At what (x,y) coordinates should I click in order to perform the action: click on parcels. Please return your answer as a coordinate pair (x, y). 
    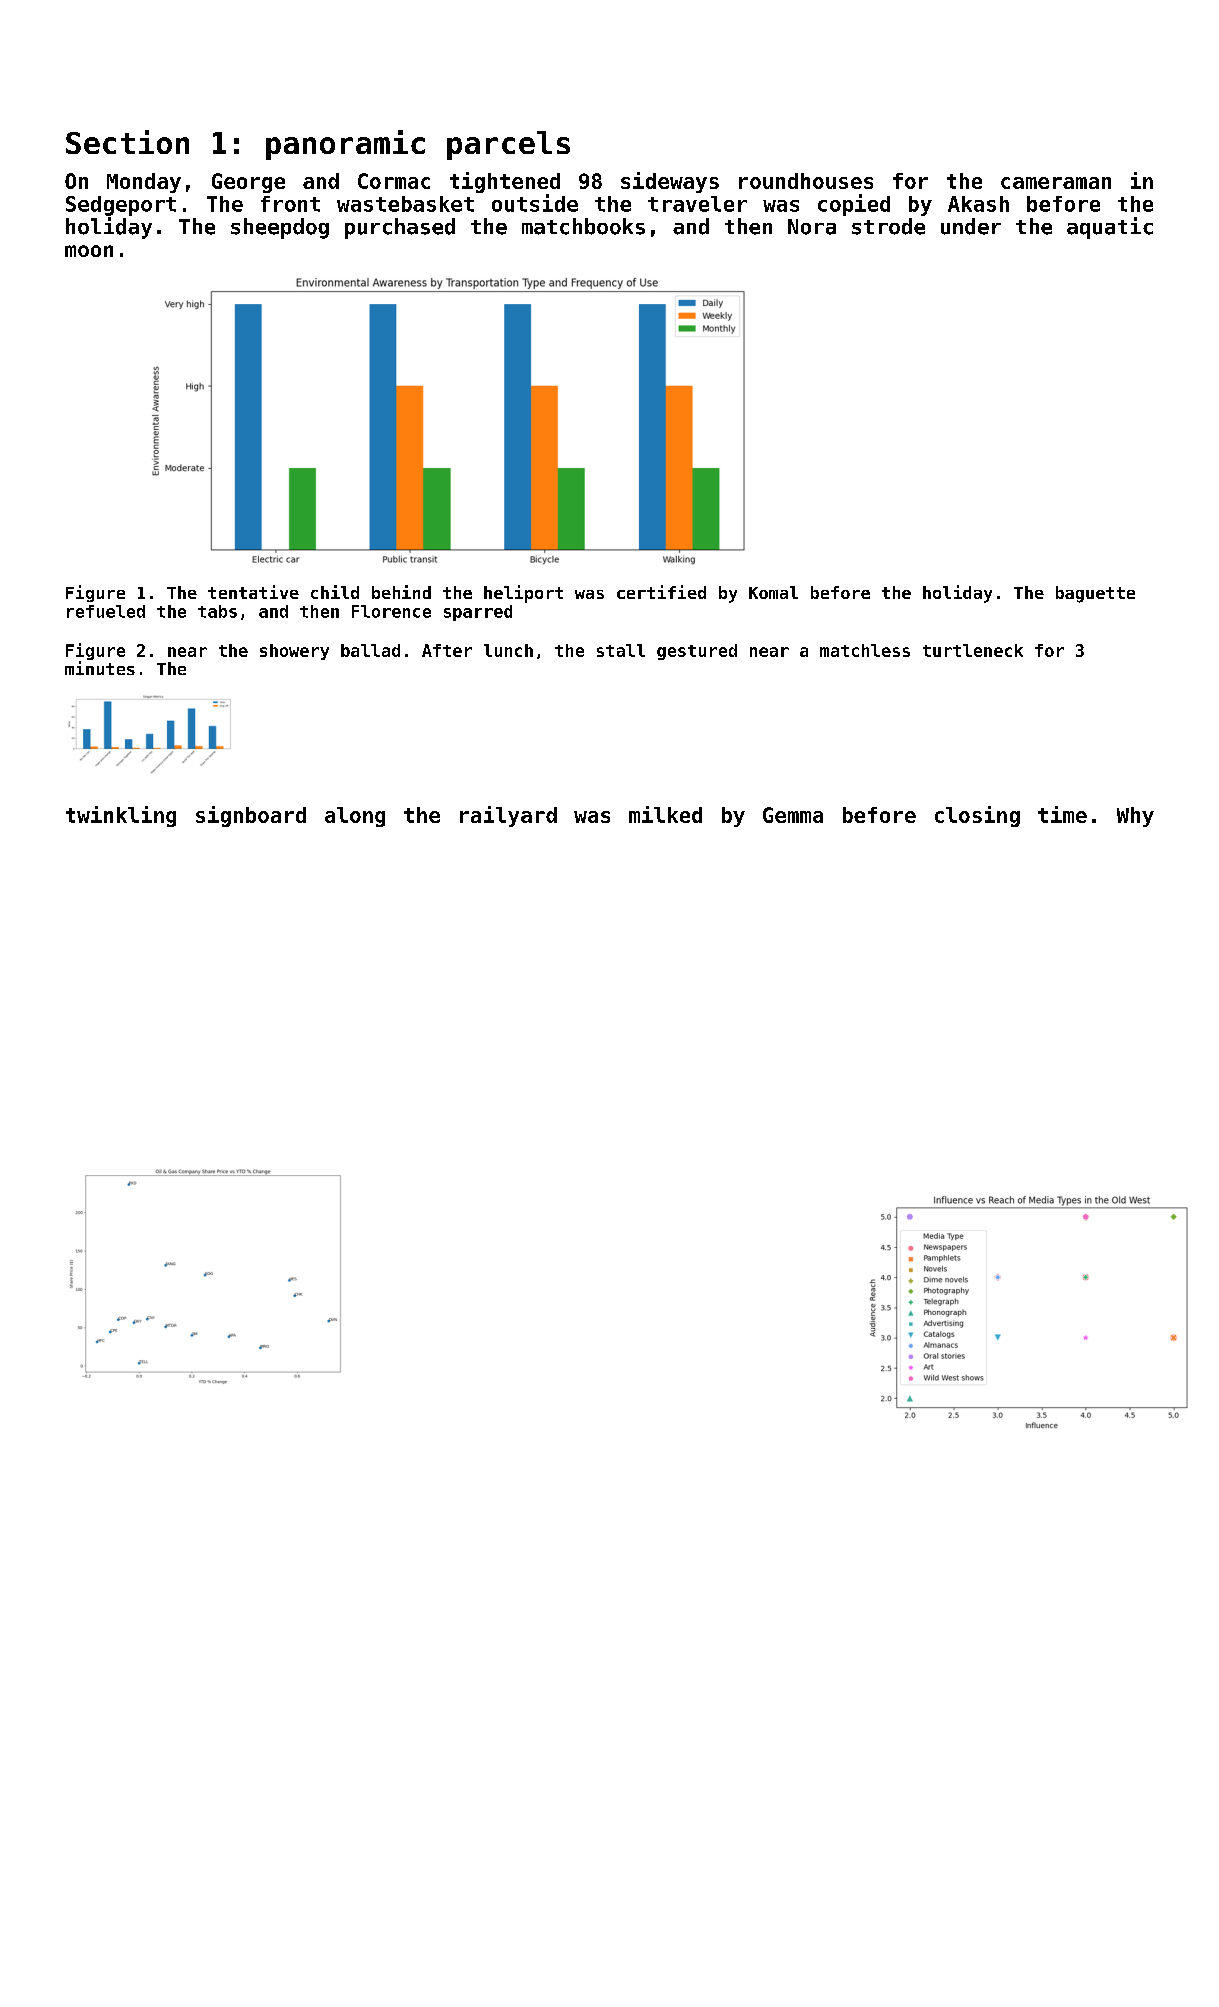
    Looking at the image, I should click on (508, 145).
